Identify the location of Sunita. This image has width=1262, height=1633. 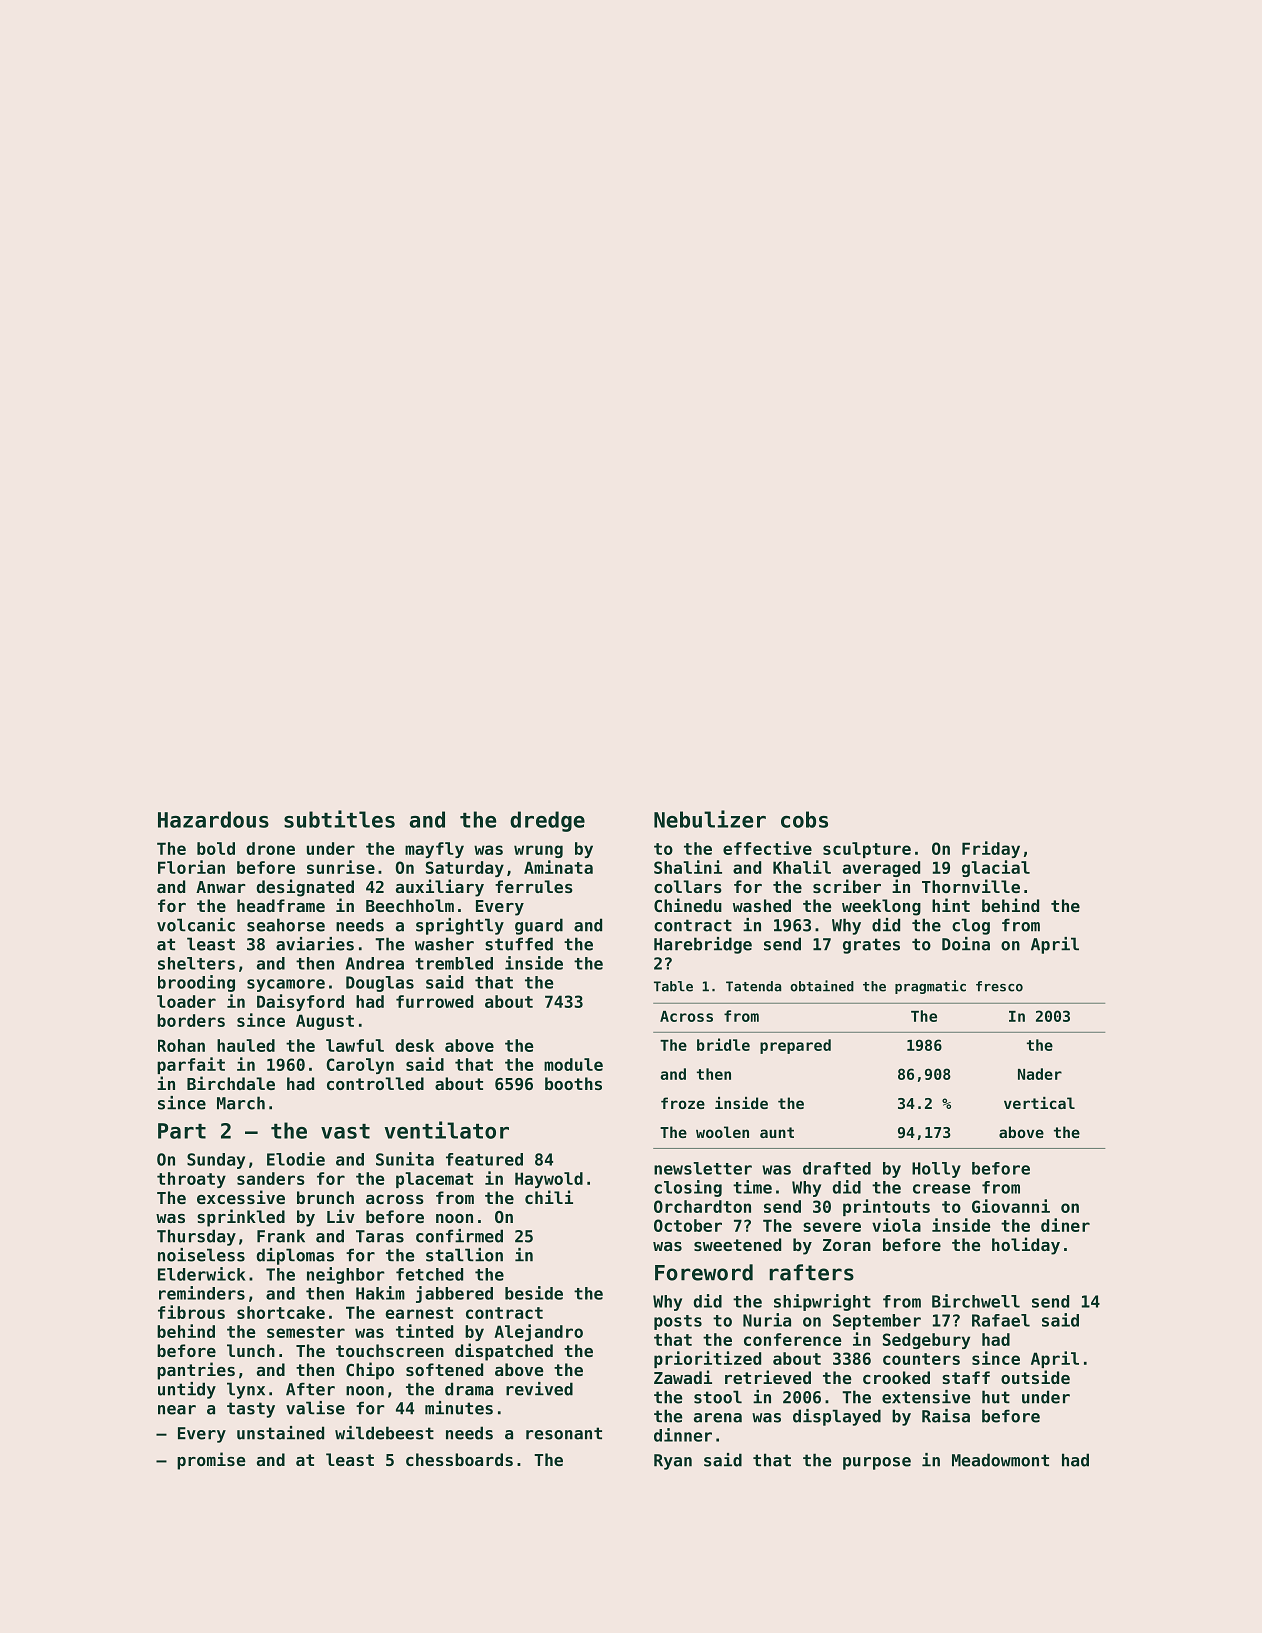
(405, 1159).
